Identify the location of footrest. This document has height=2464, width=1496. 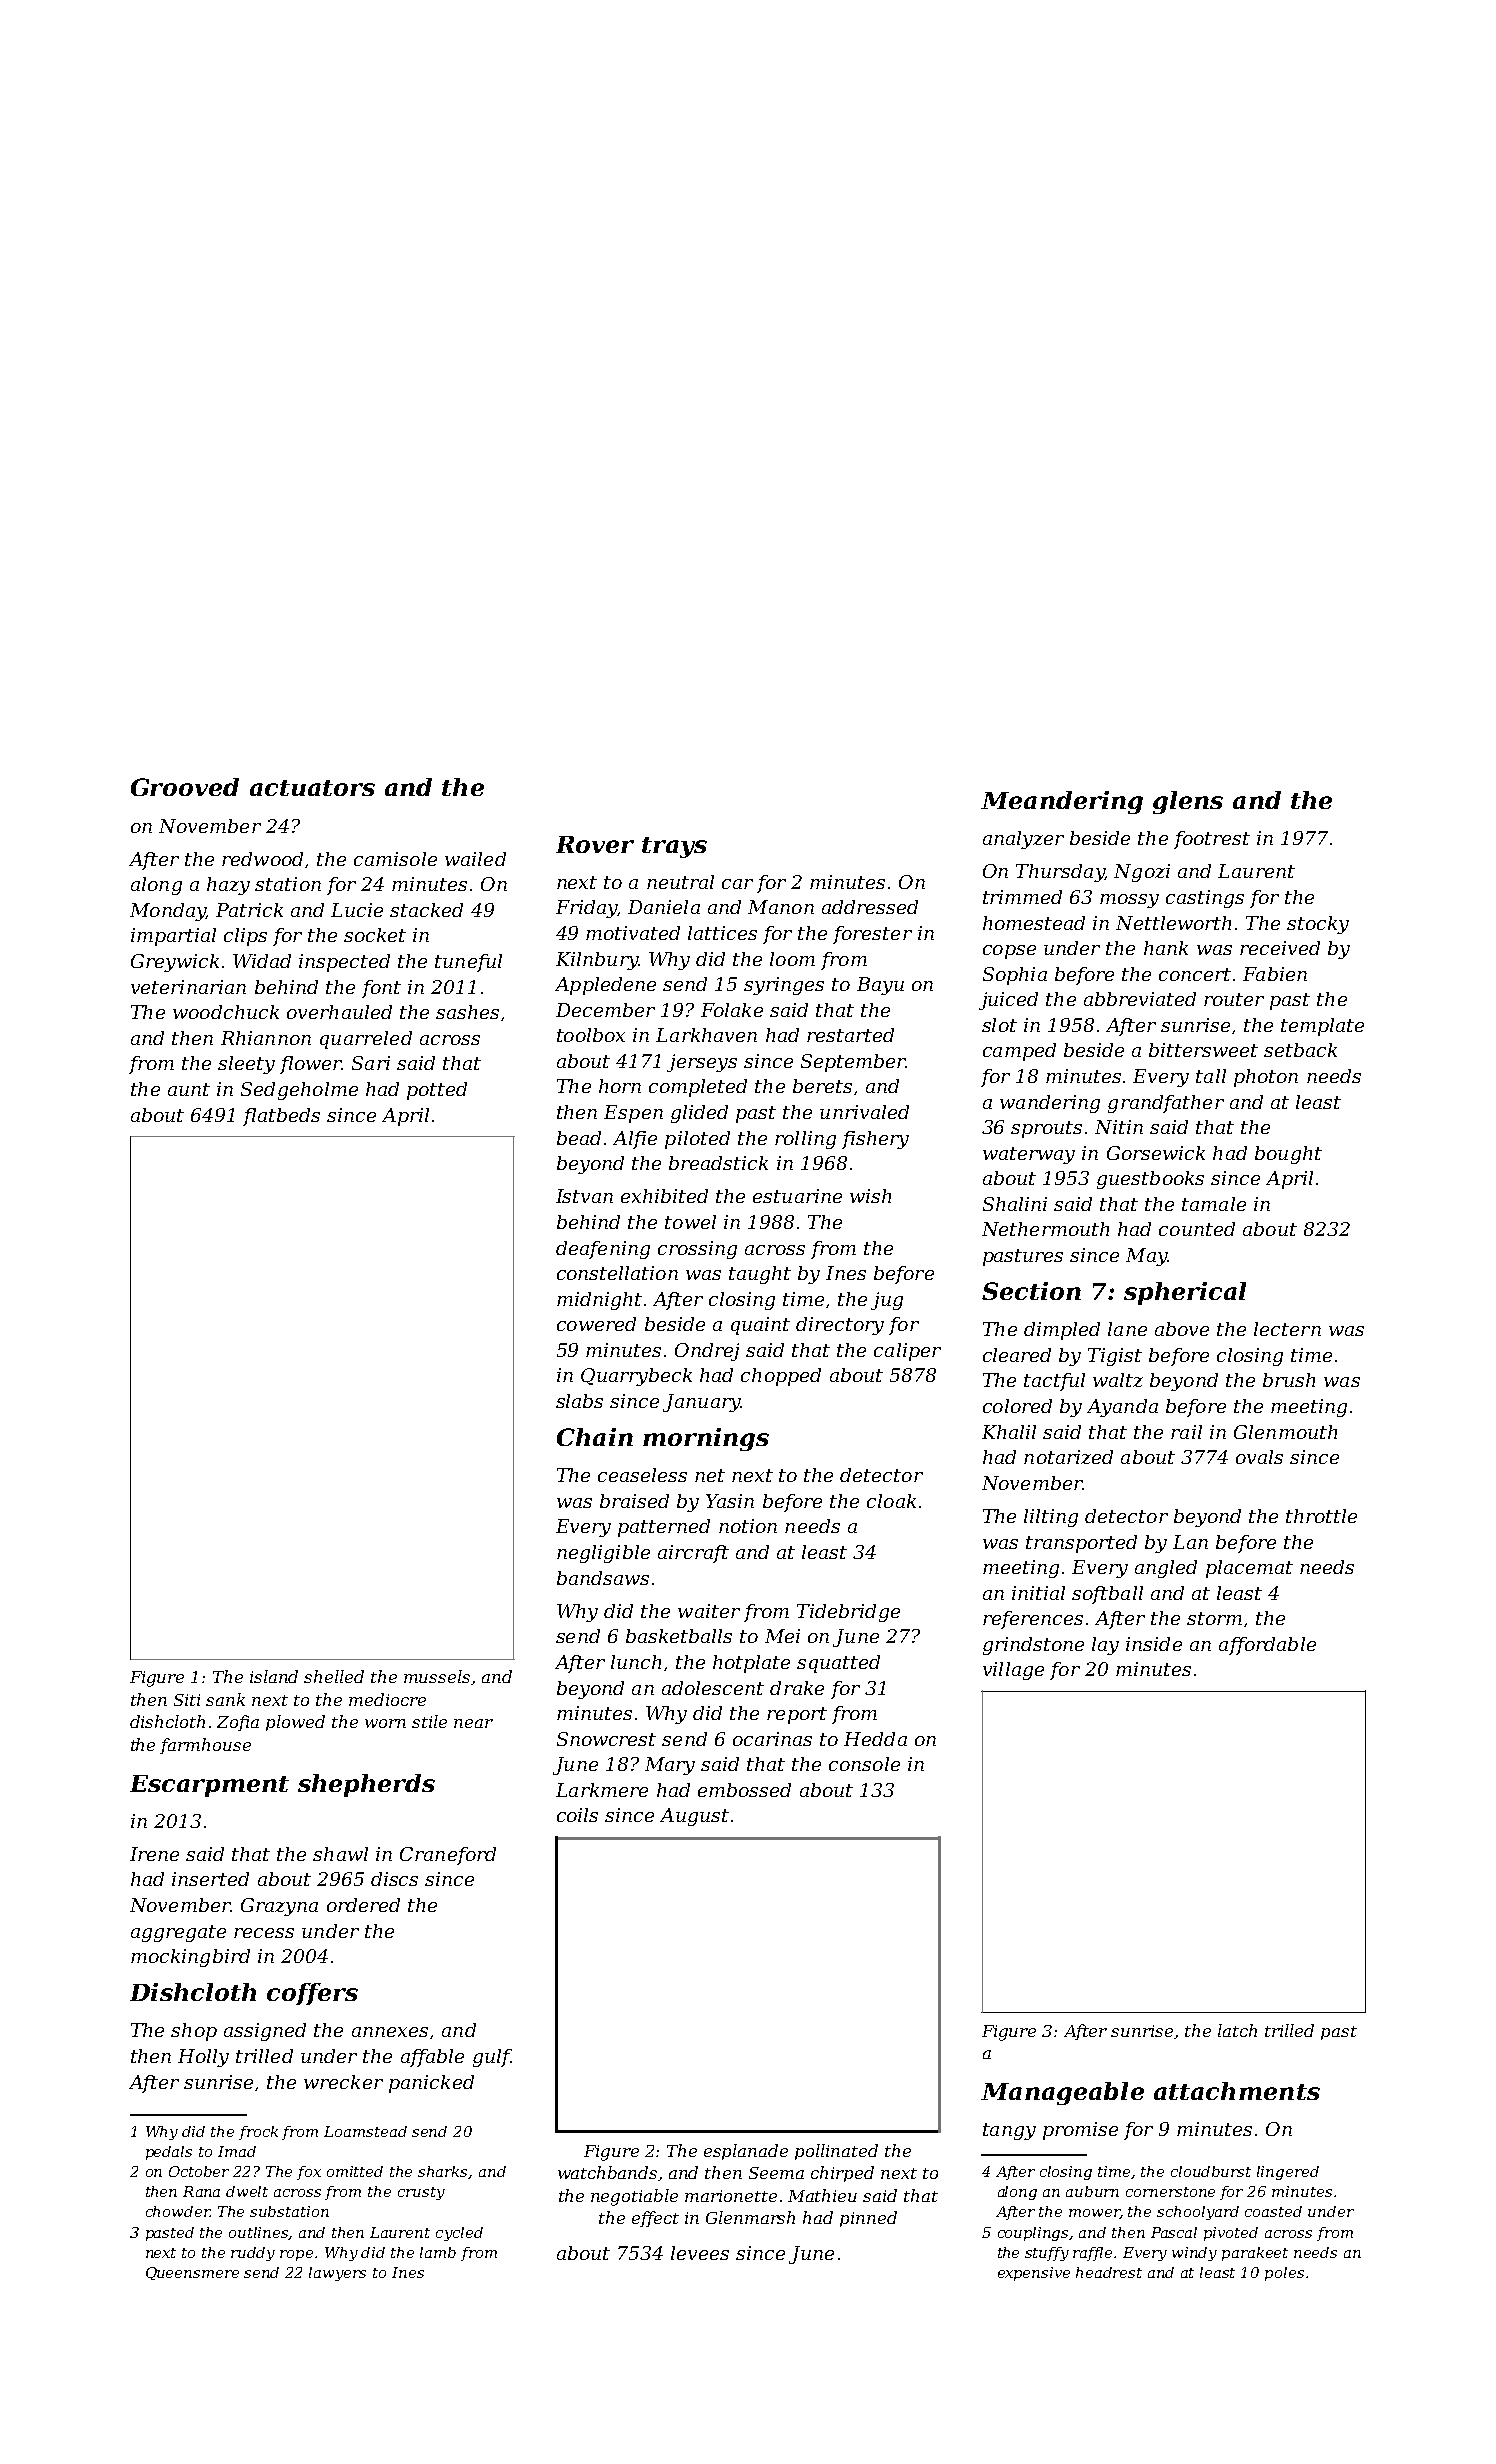
(1212, 840).
